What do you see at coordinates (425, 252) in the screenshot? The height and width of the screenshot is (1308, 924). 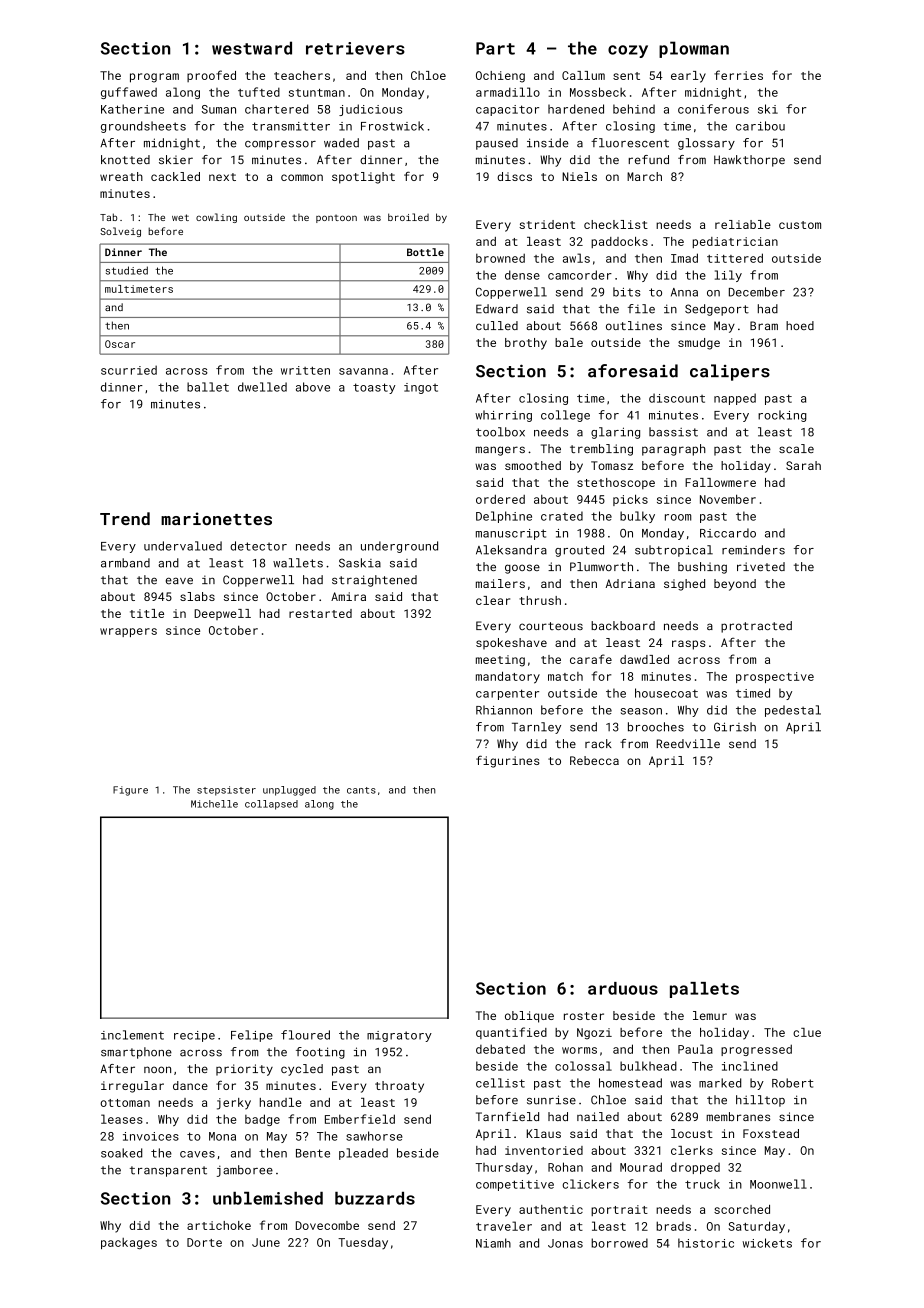 I see `Bottle` at bounding box center [425, 252].
